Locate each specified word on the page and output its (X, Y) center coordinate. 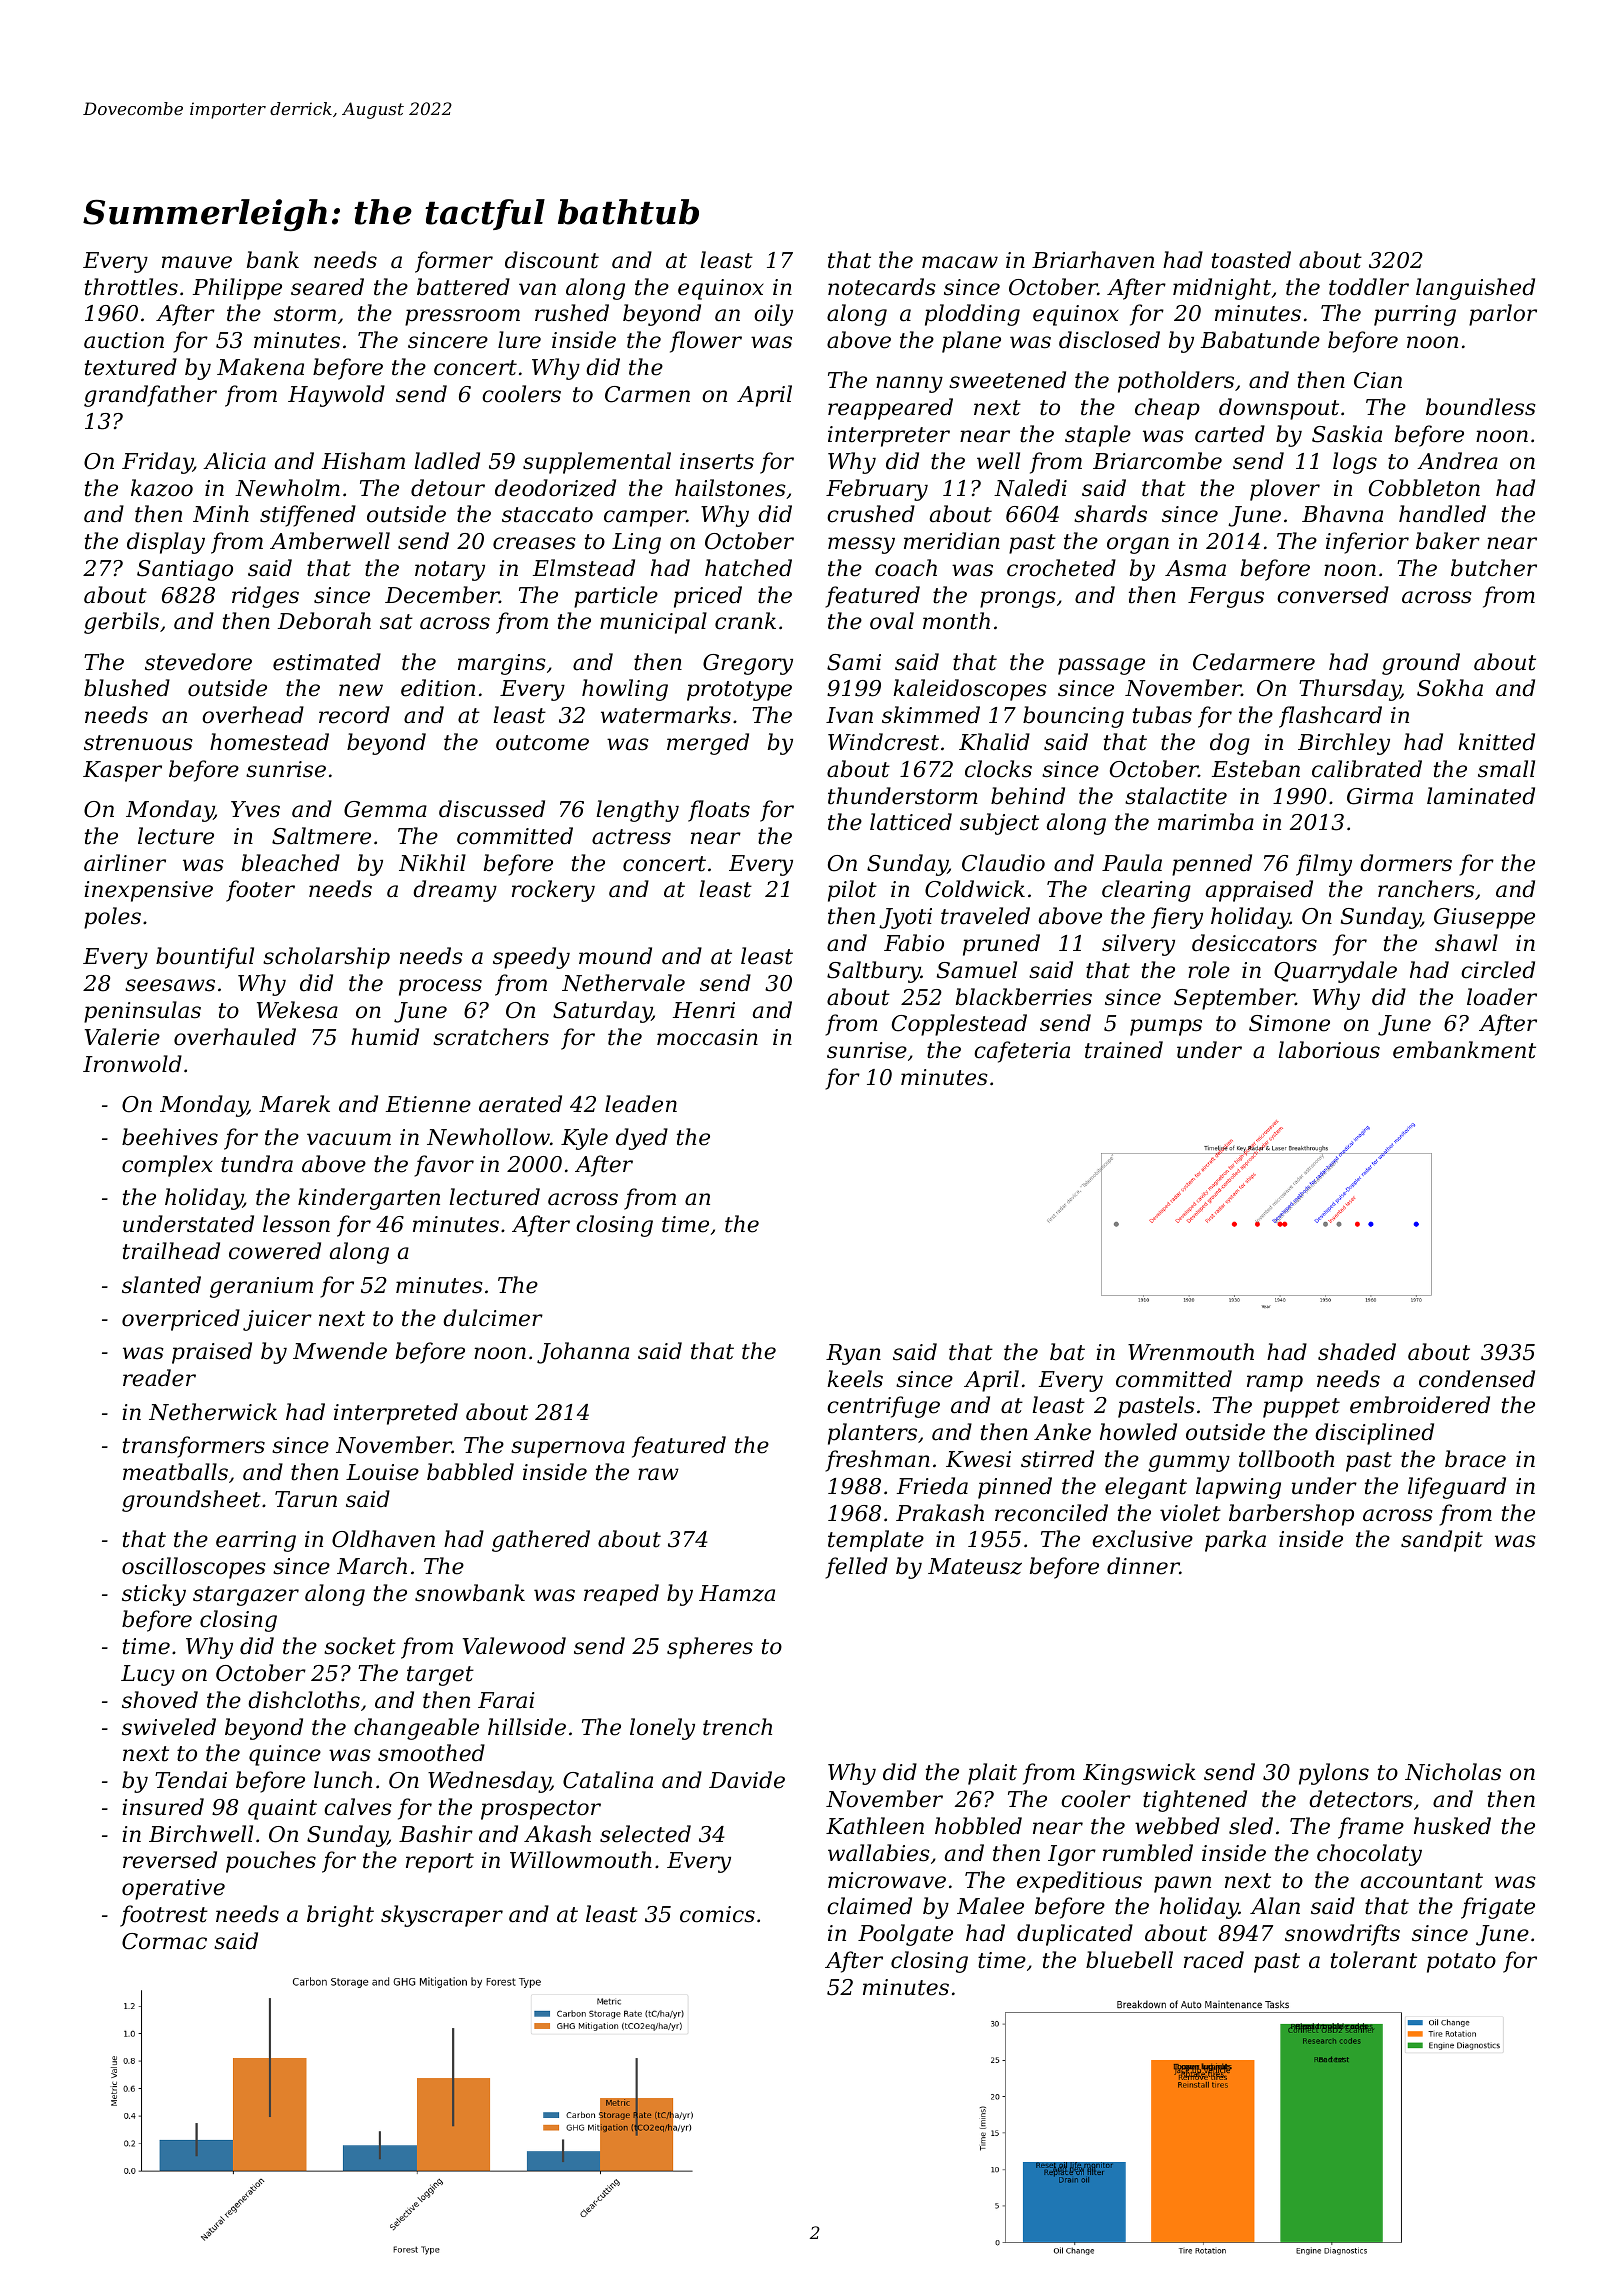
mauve (197, 262)
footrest (164, 1916)
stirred (1057, 1459)
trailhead (171, 1251)
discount (552, 260)
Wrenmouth (1191, 1352)
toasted (1251, 260)
